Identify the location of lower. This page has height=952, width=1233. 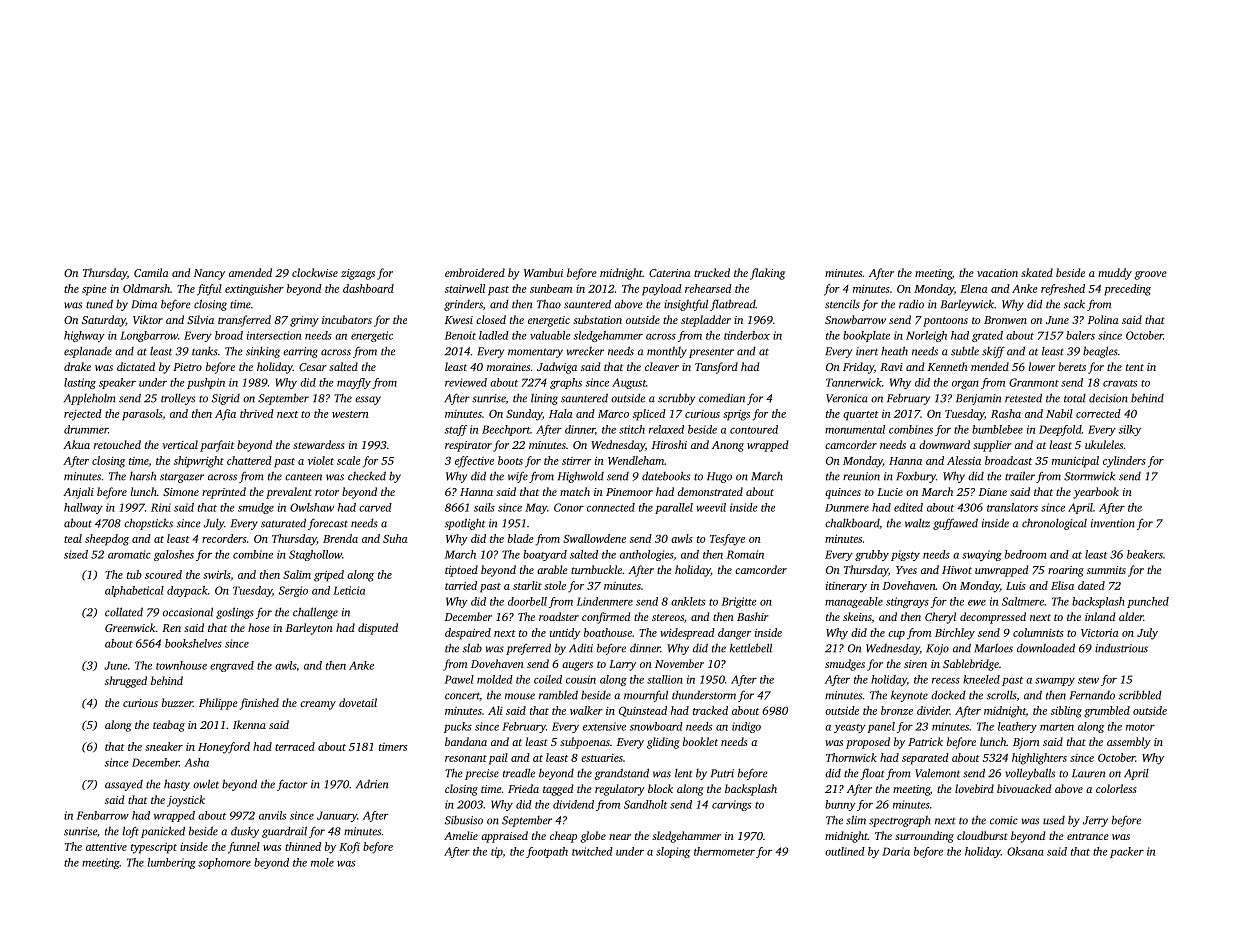
(1042, 366).
